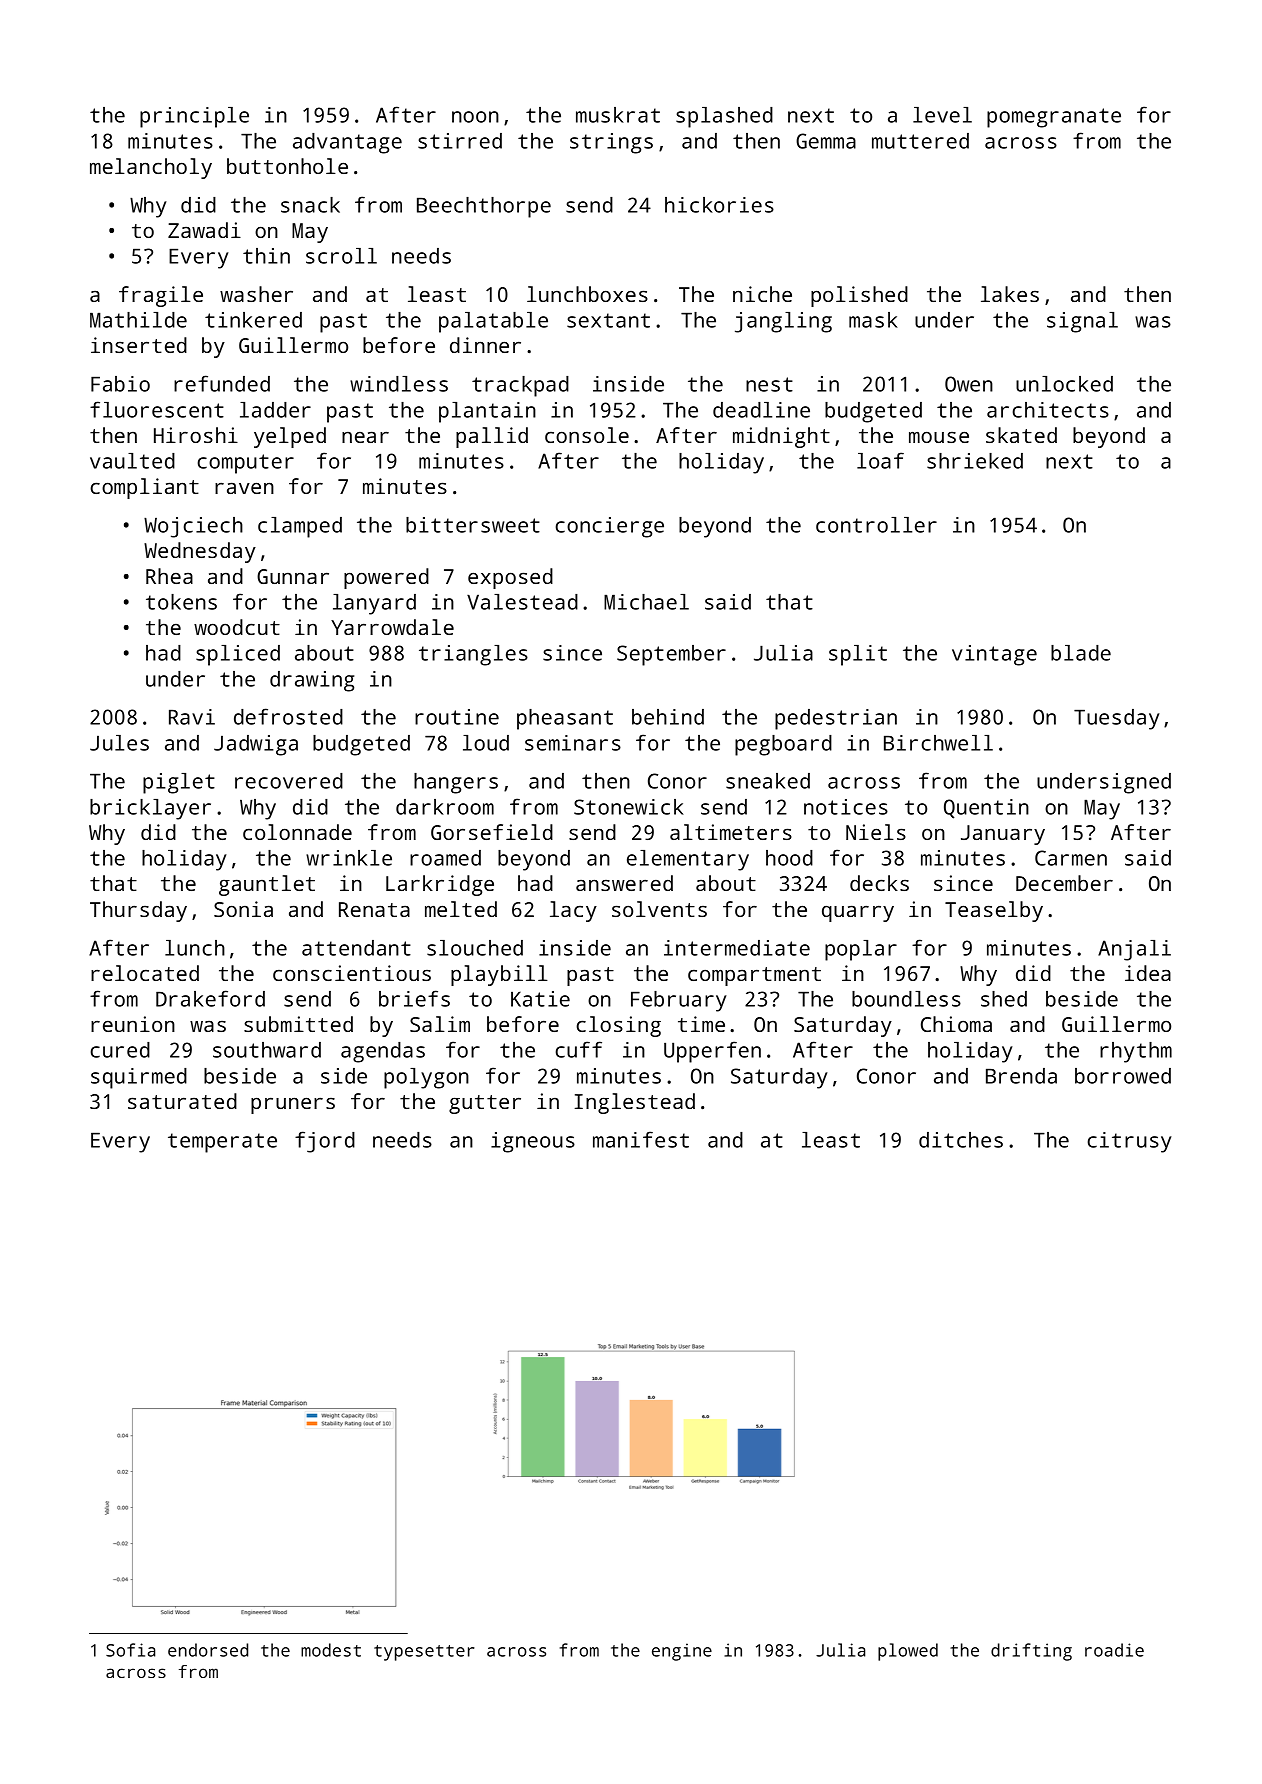 The width and height of the page is (1262, 1784). I want to click on Inglestead, so click(635, 1103).
